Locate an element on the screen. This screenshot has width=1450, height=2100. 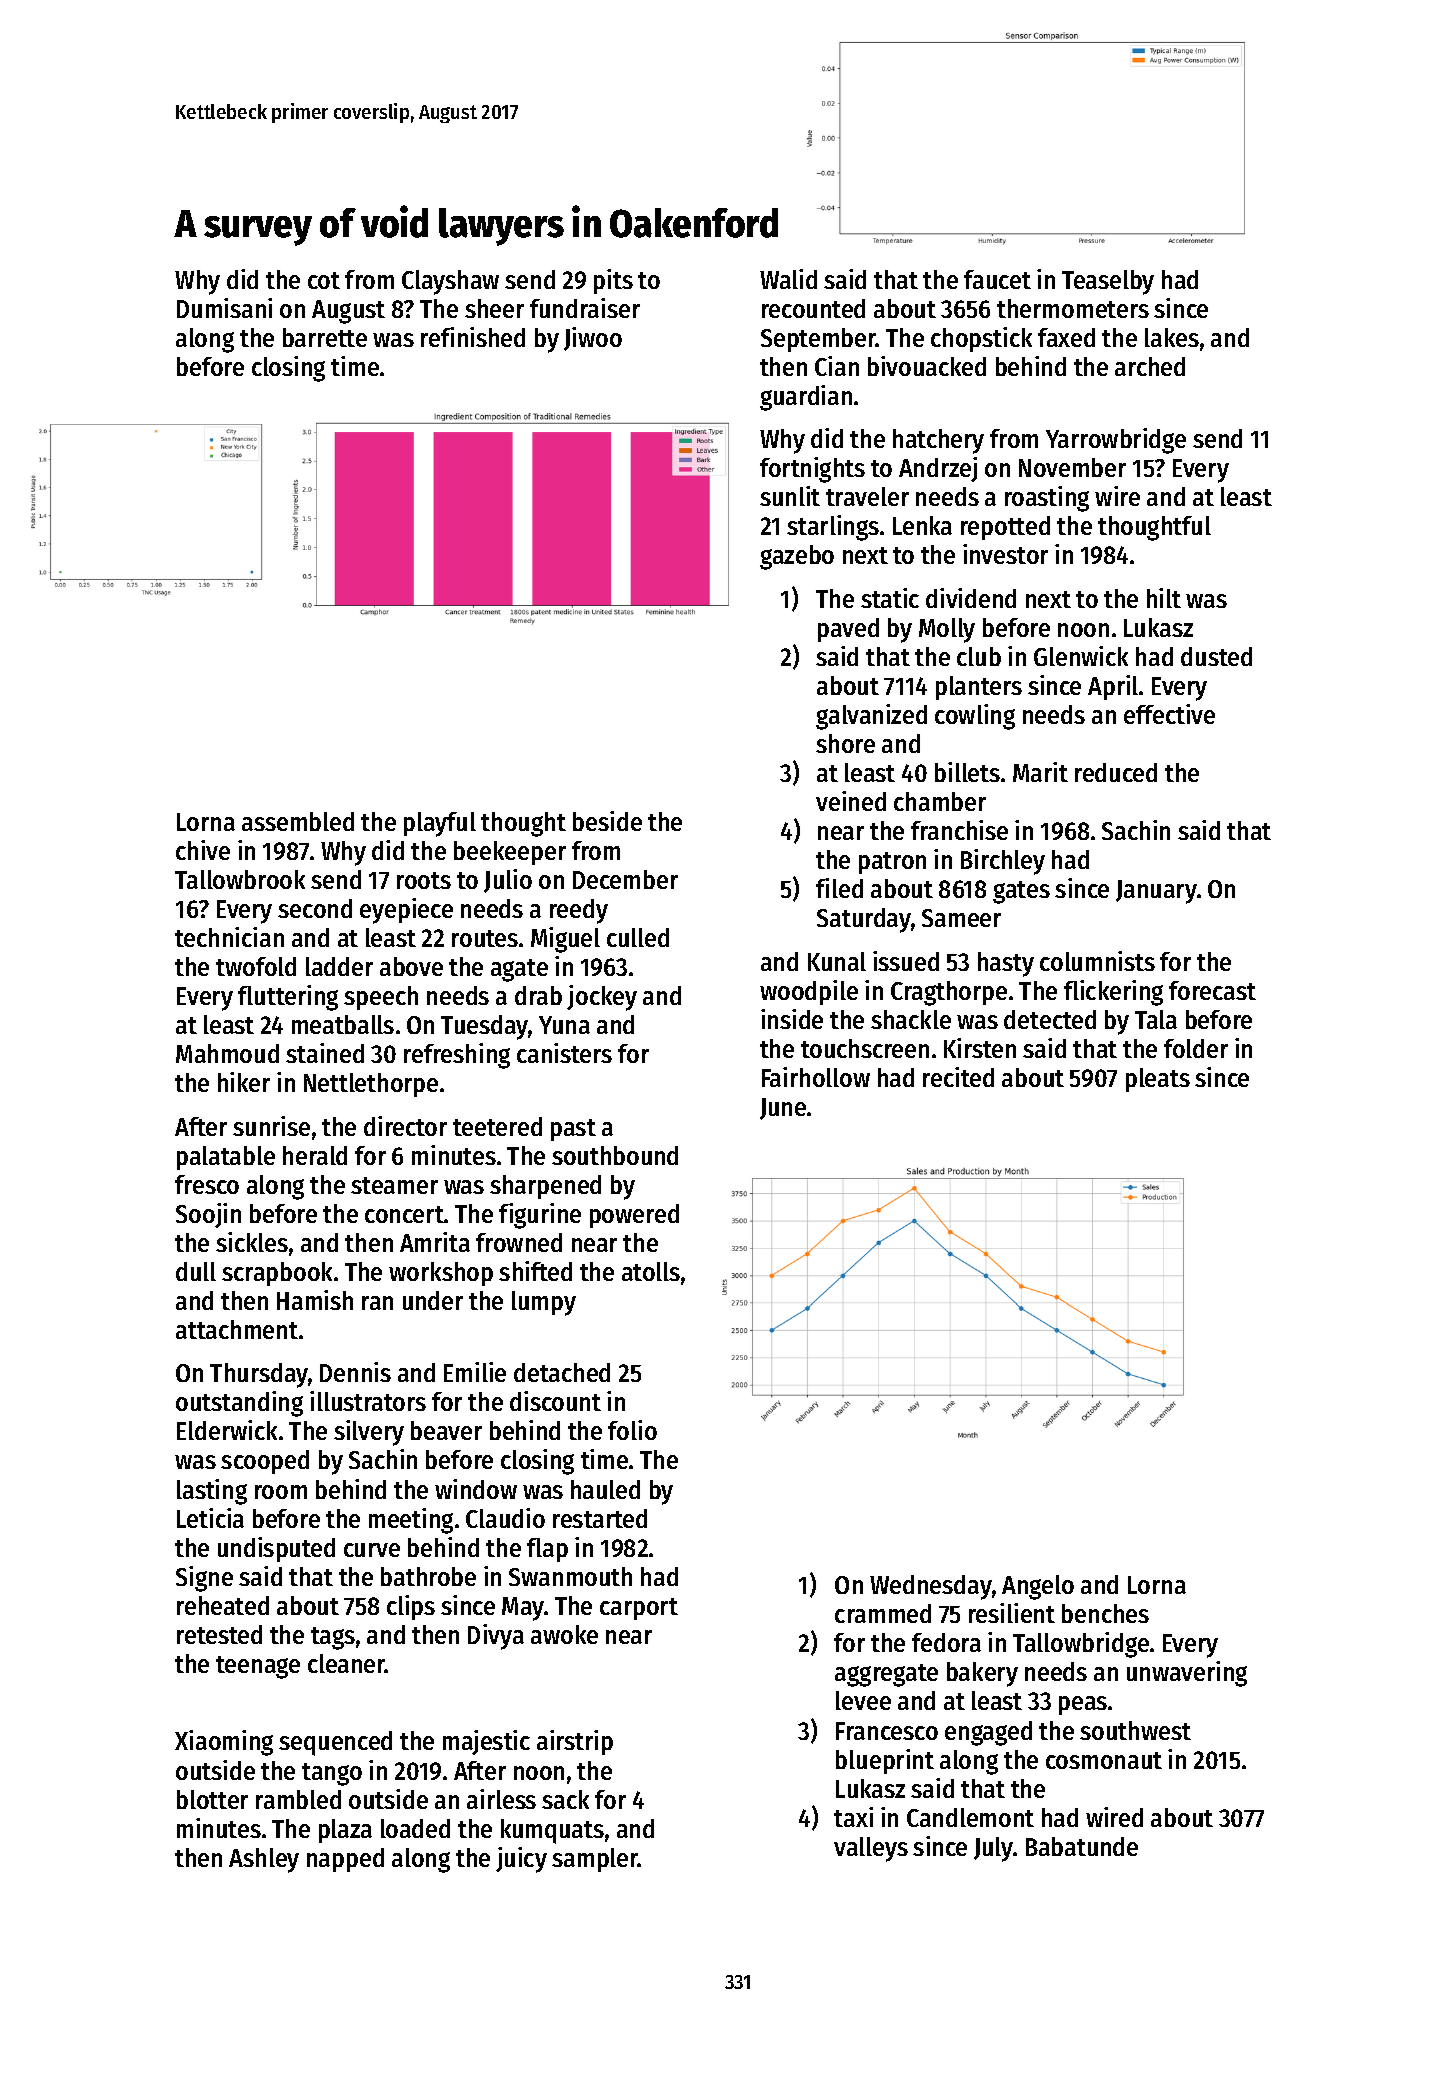
beside is located at coordinates (607, 821).
